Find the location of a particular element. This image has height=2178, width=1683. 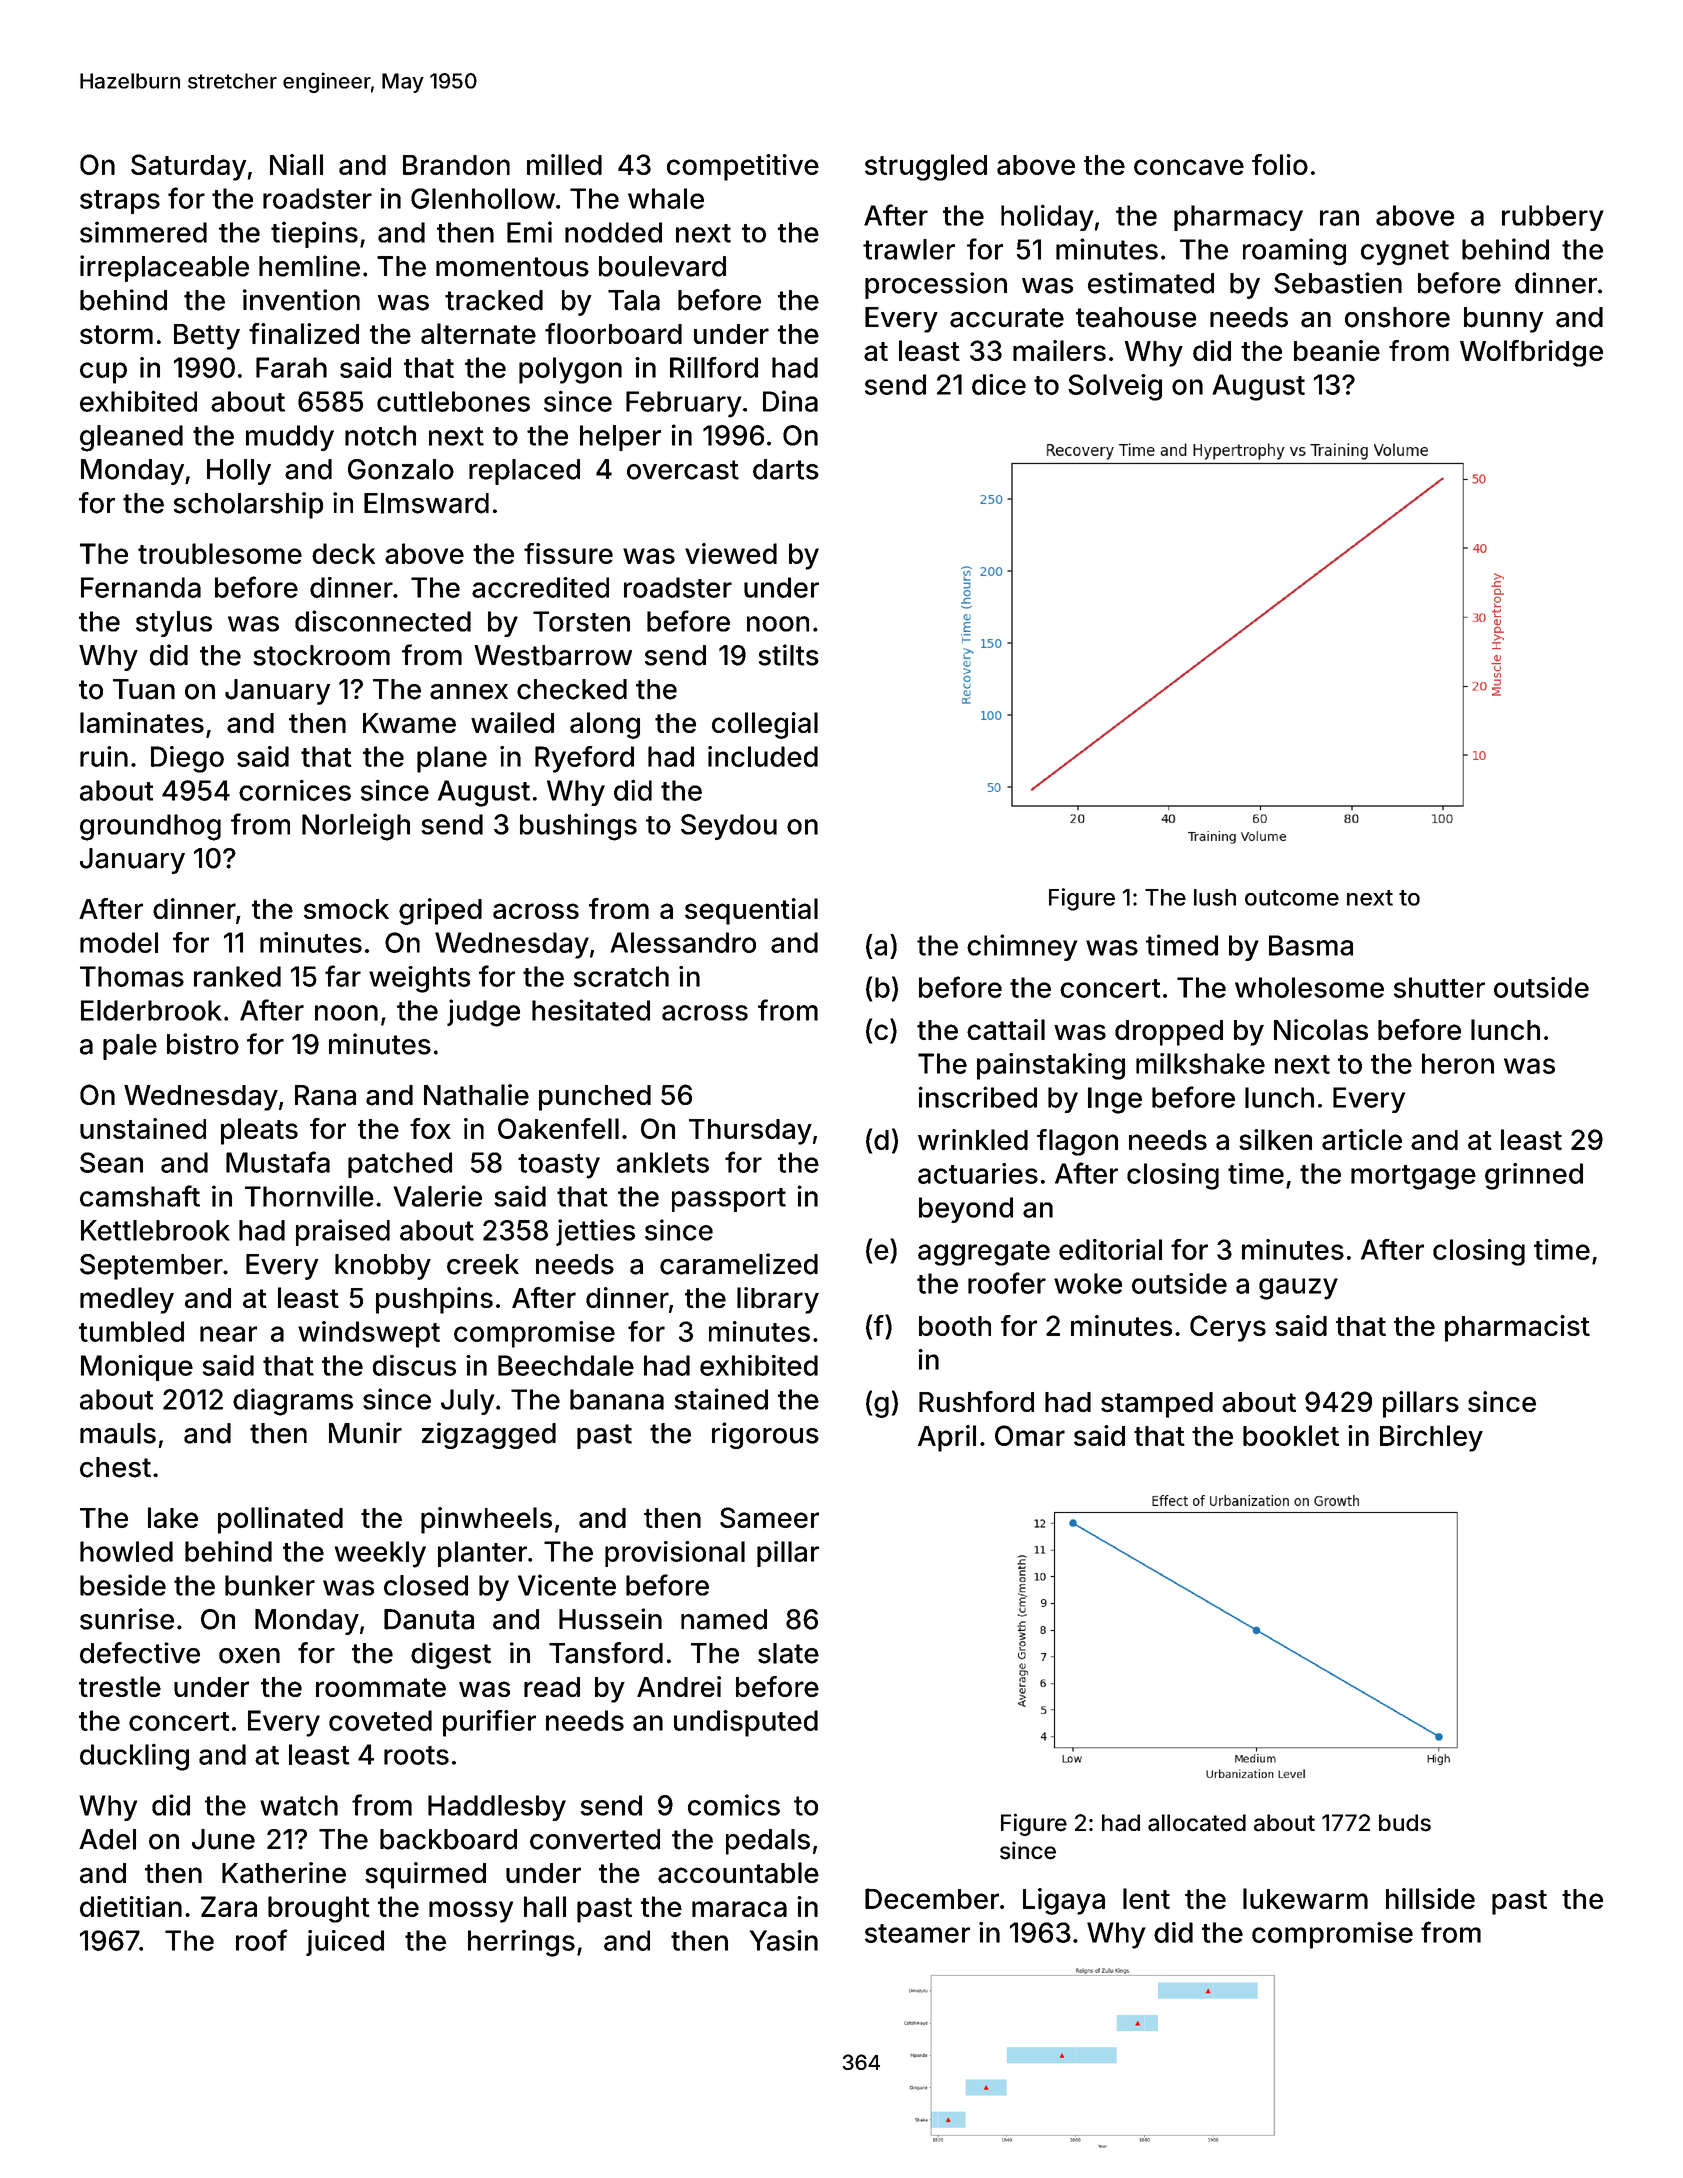

passport is located at coordinates (729, 1200).
